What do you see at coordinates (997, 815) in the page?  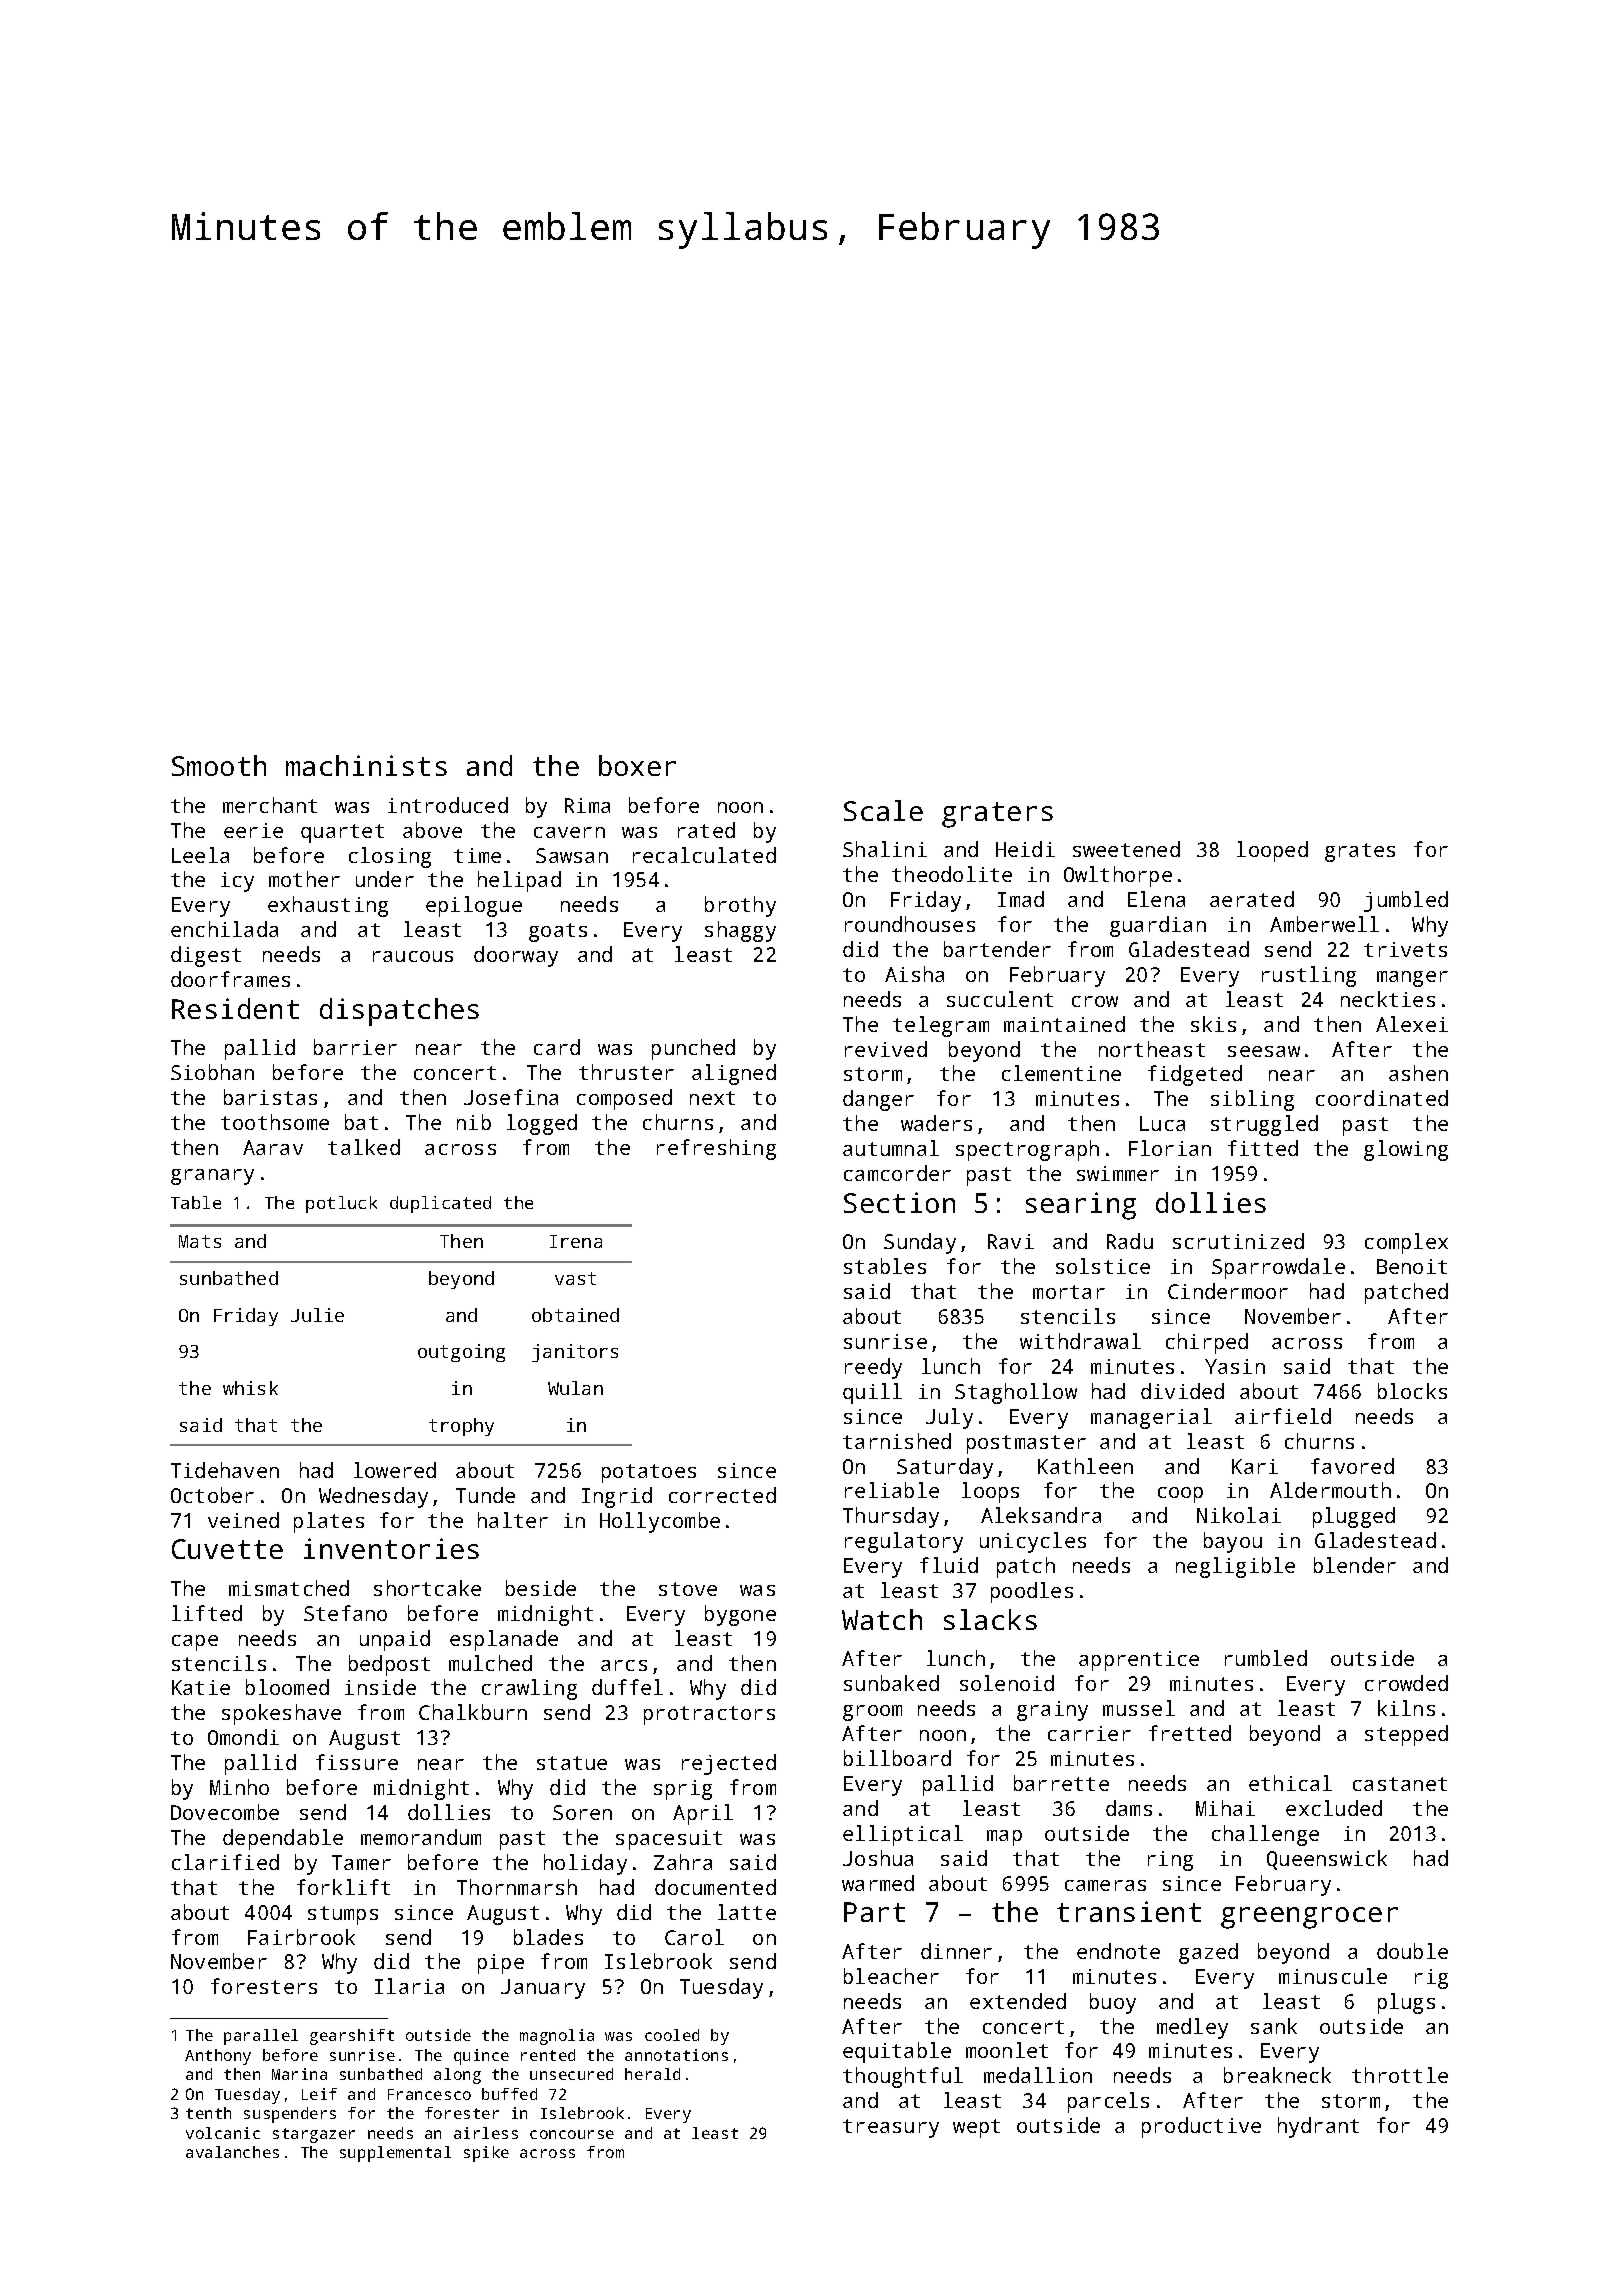 I see `graters` at bounding box center [997, 815].
